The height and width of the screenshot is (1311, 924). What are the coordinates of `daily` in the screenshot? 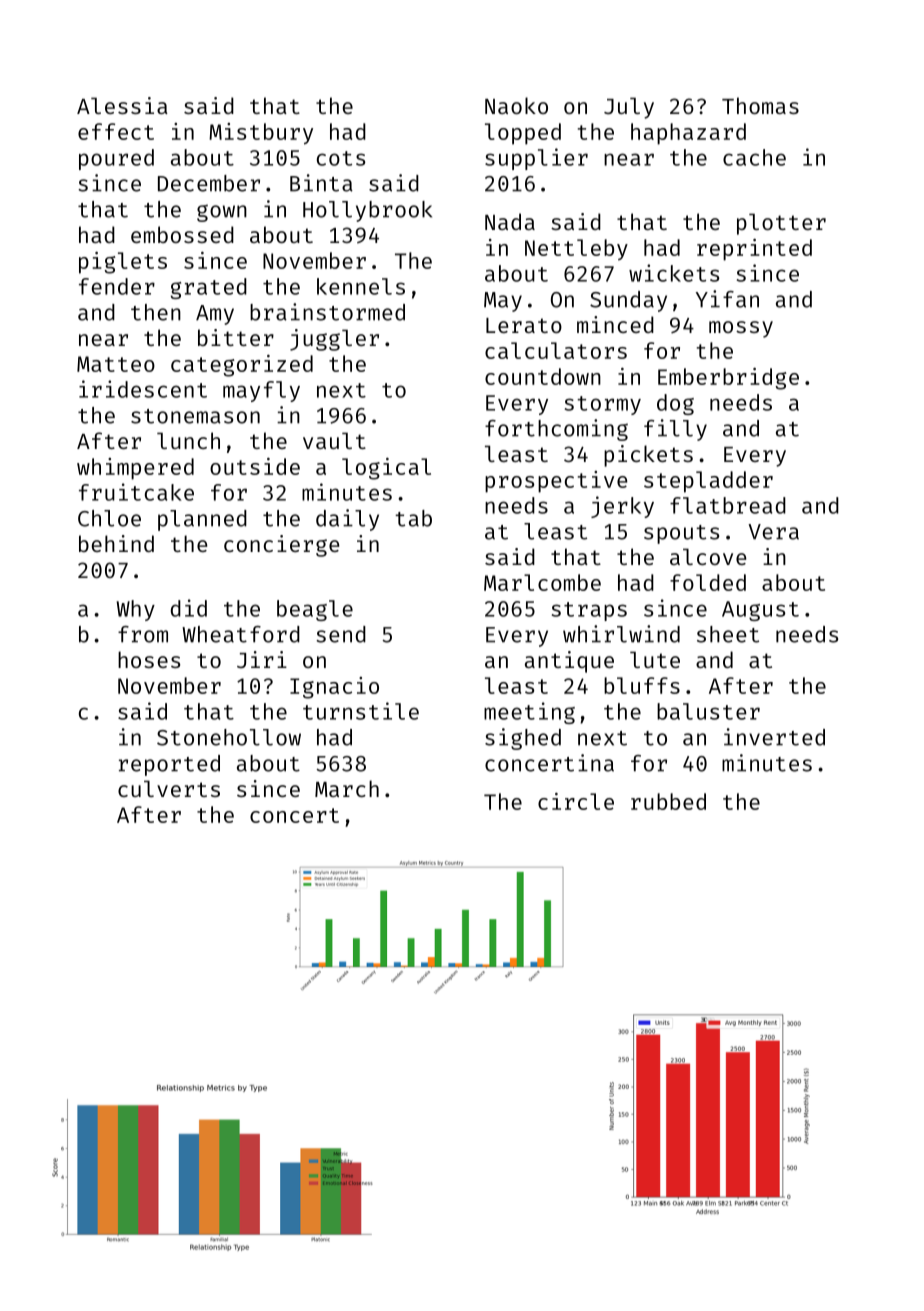 It's located at (347, 520).
